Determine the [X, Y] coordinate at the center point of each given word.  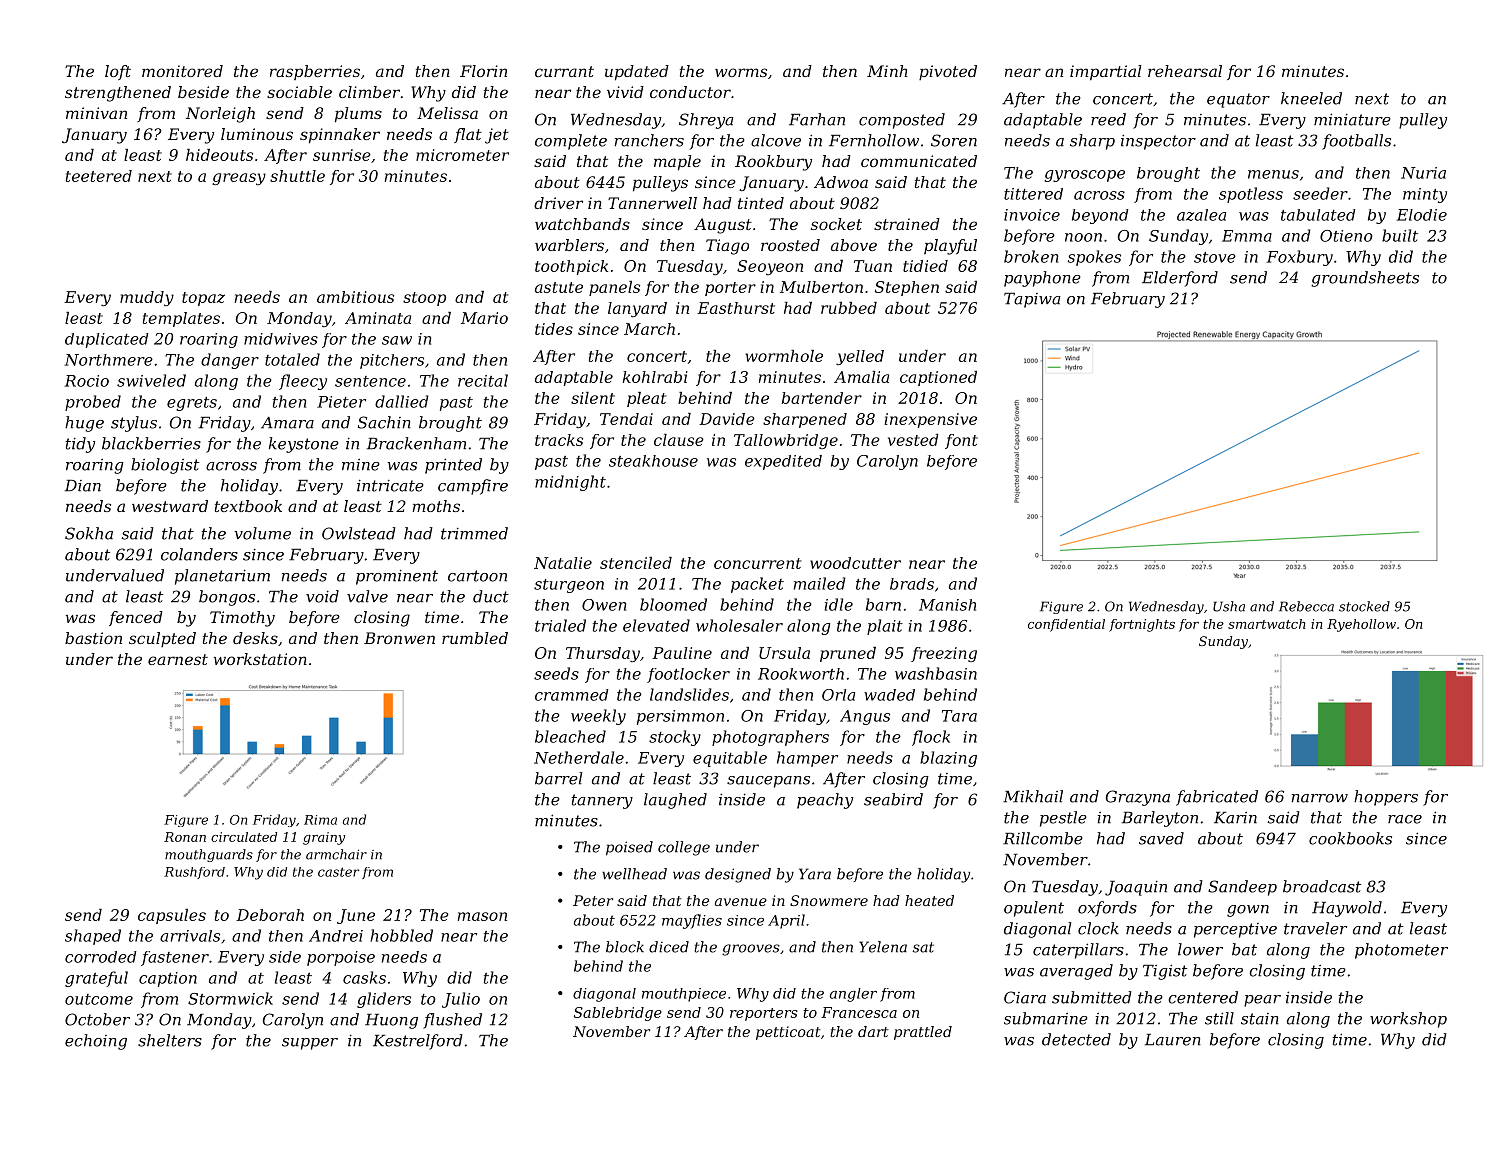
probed [93, 403]
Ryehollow [1361, 625]
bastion [93, 638]
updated [637, 73]
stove [1215, 257]
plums [358, 115]
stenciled [636, 563]
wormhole [784, 356]
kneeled [1311, 98]
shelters [170, 1040]
